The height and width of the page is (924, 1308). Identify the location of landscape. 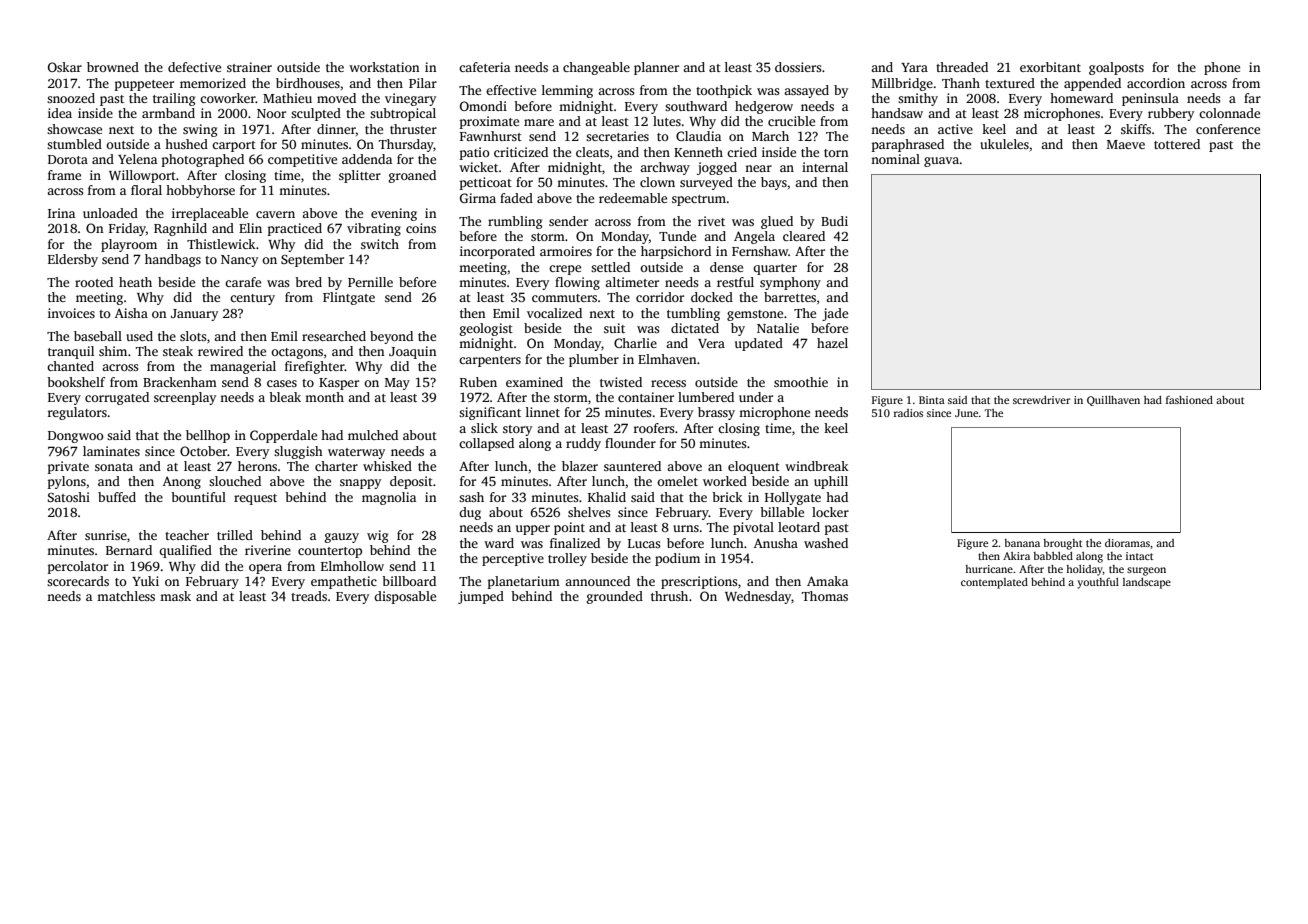
(1147, 583).
